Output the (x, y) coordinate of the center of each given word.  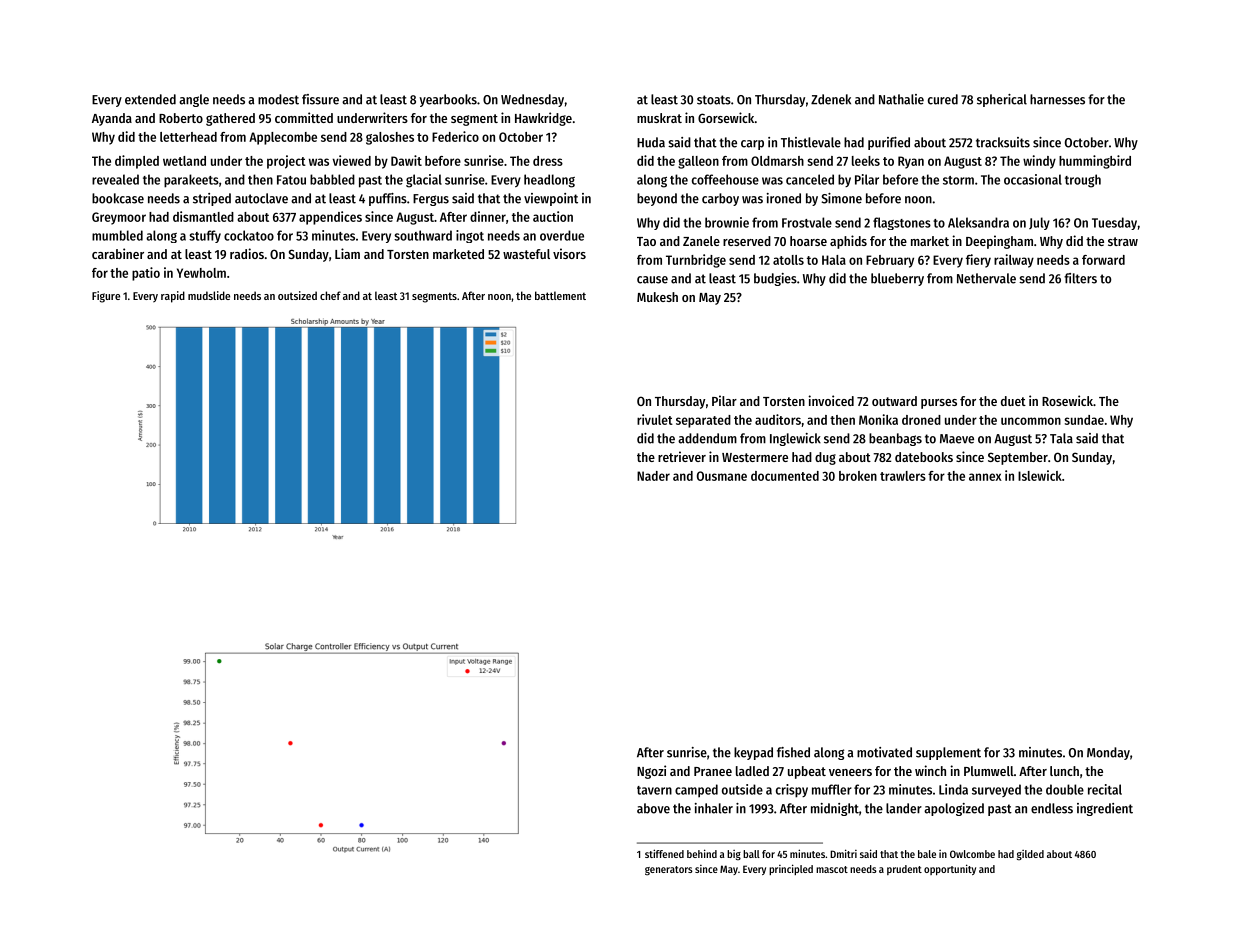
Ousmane (722, 476)
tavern (654, 790)
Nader (653, 476)
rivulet (655, 419)
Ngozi (651, 772)
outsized (297, 295)
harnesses (1057, 99)
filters (1080, 278)
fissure (320, 99)
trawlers (903, 476)
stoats (714, 100)
